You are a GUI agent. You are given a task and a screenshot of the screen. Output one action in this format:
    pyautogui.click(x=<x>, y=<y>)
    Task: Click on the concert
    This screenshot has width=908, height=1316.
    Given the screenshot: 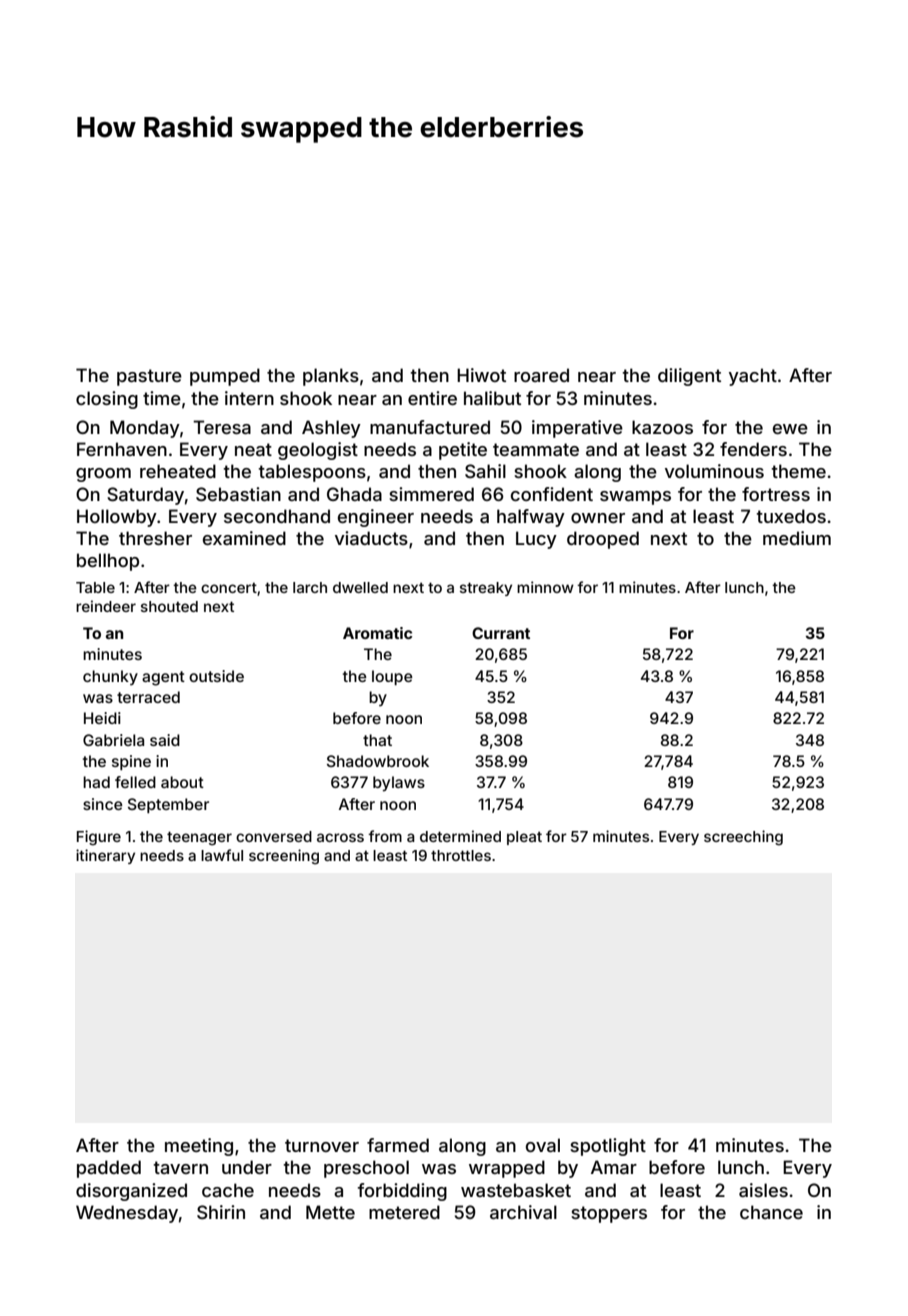 What is the action you would take?
    pyautogui.click(x=229, y=588)
